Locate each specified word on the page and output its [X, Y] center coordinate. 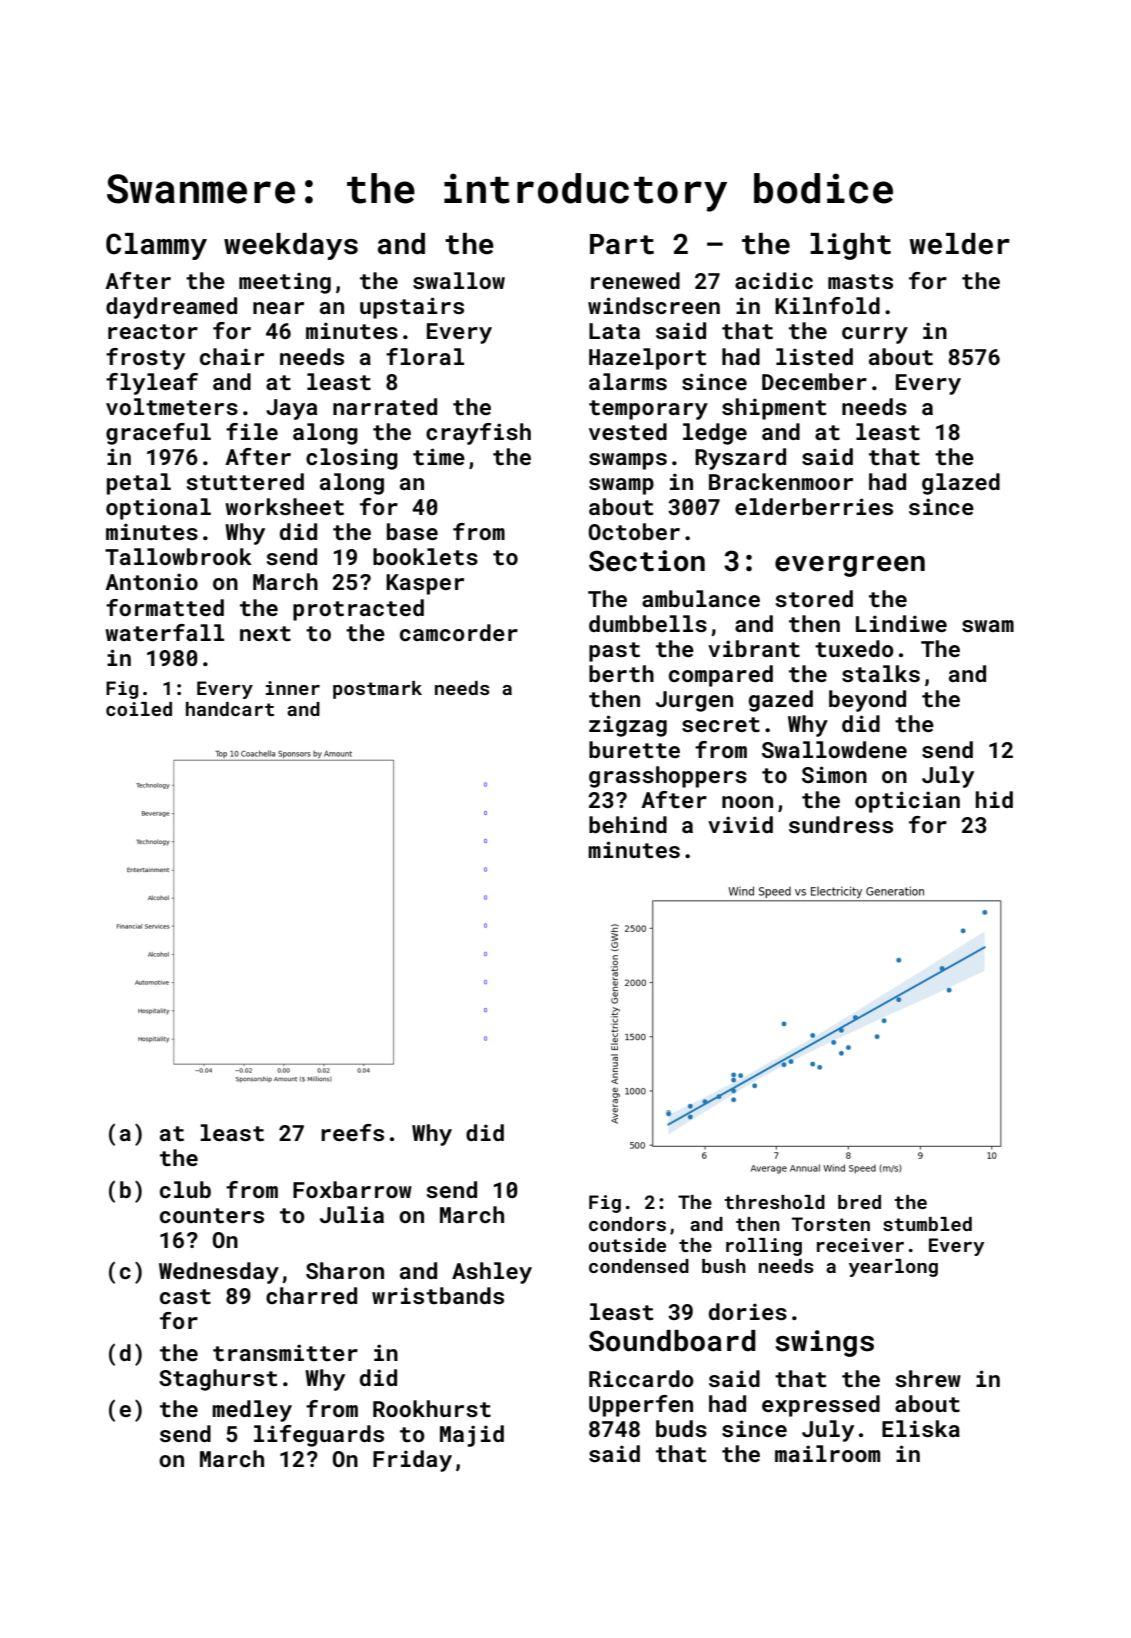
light [850, 246]
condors [627, 1224]
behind [628, 824]
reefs [352, 1132]
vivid [740, 824]
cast [185, 1296]
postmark [377, 690]
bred [859, 1202]
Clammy [156, 246]
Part [622, 244]
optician [907, 802]
